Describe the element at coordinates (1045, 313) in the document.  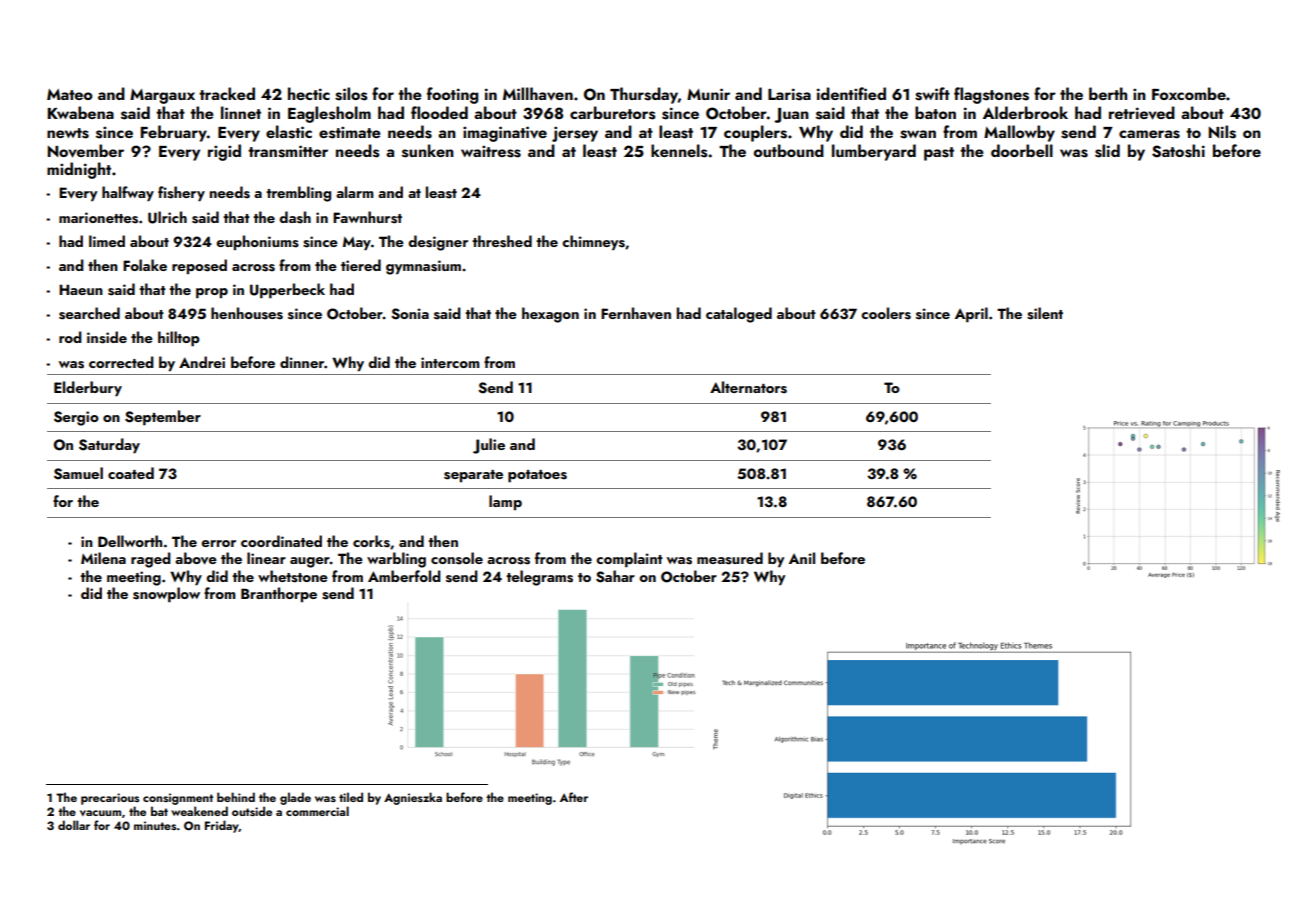
I see `silent` at that location.
